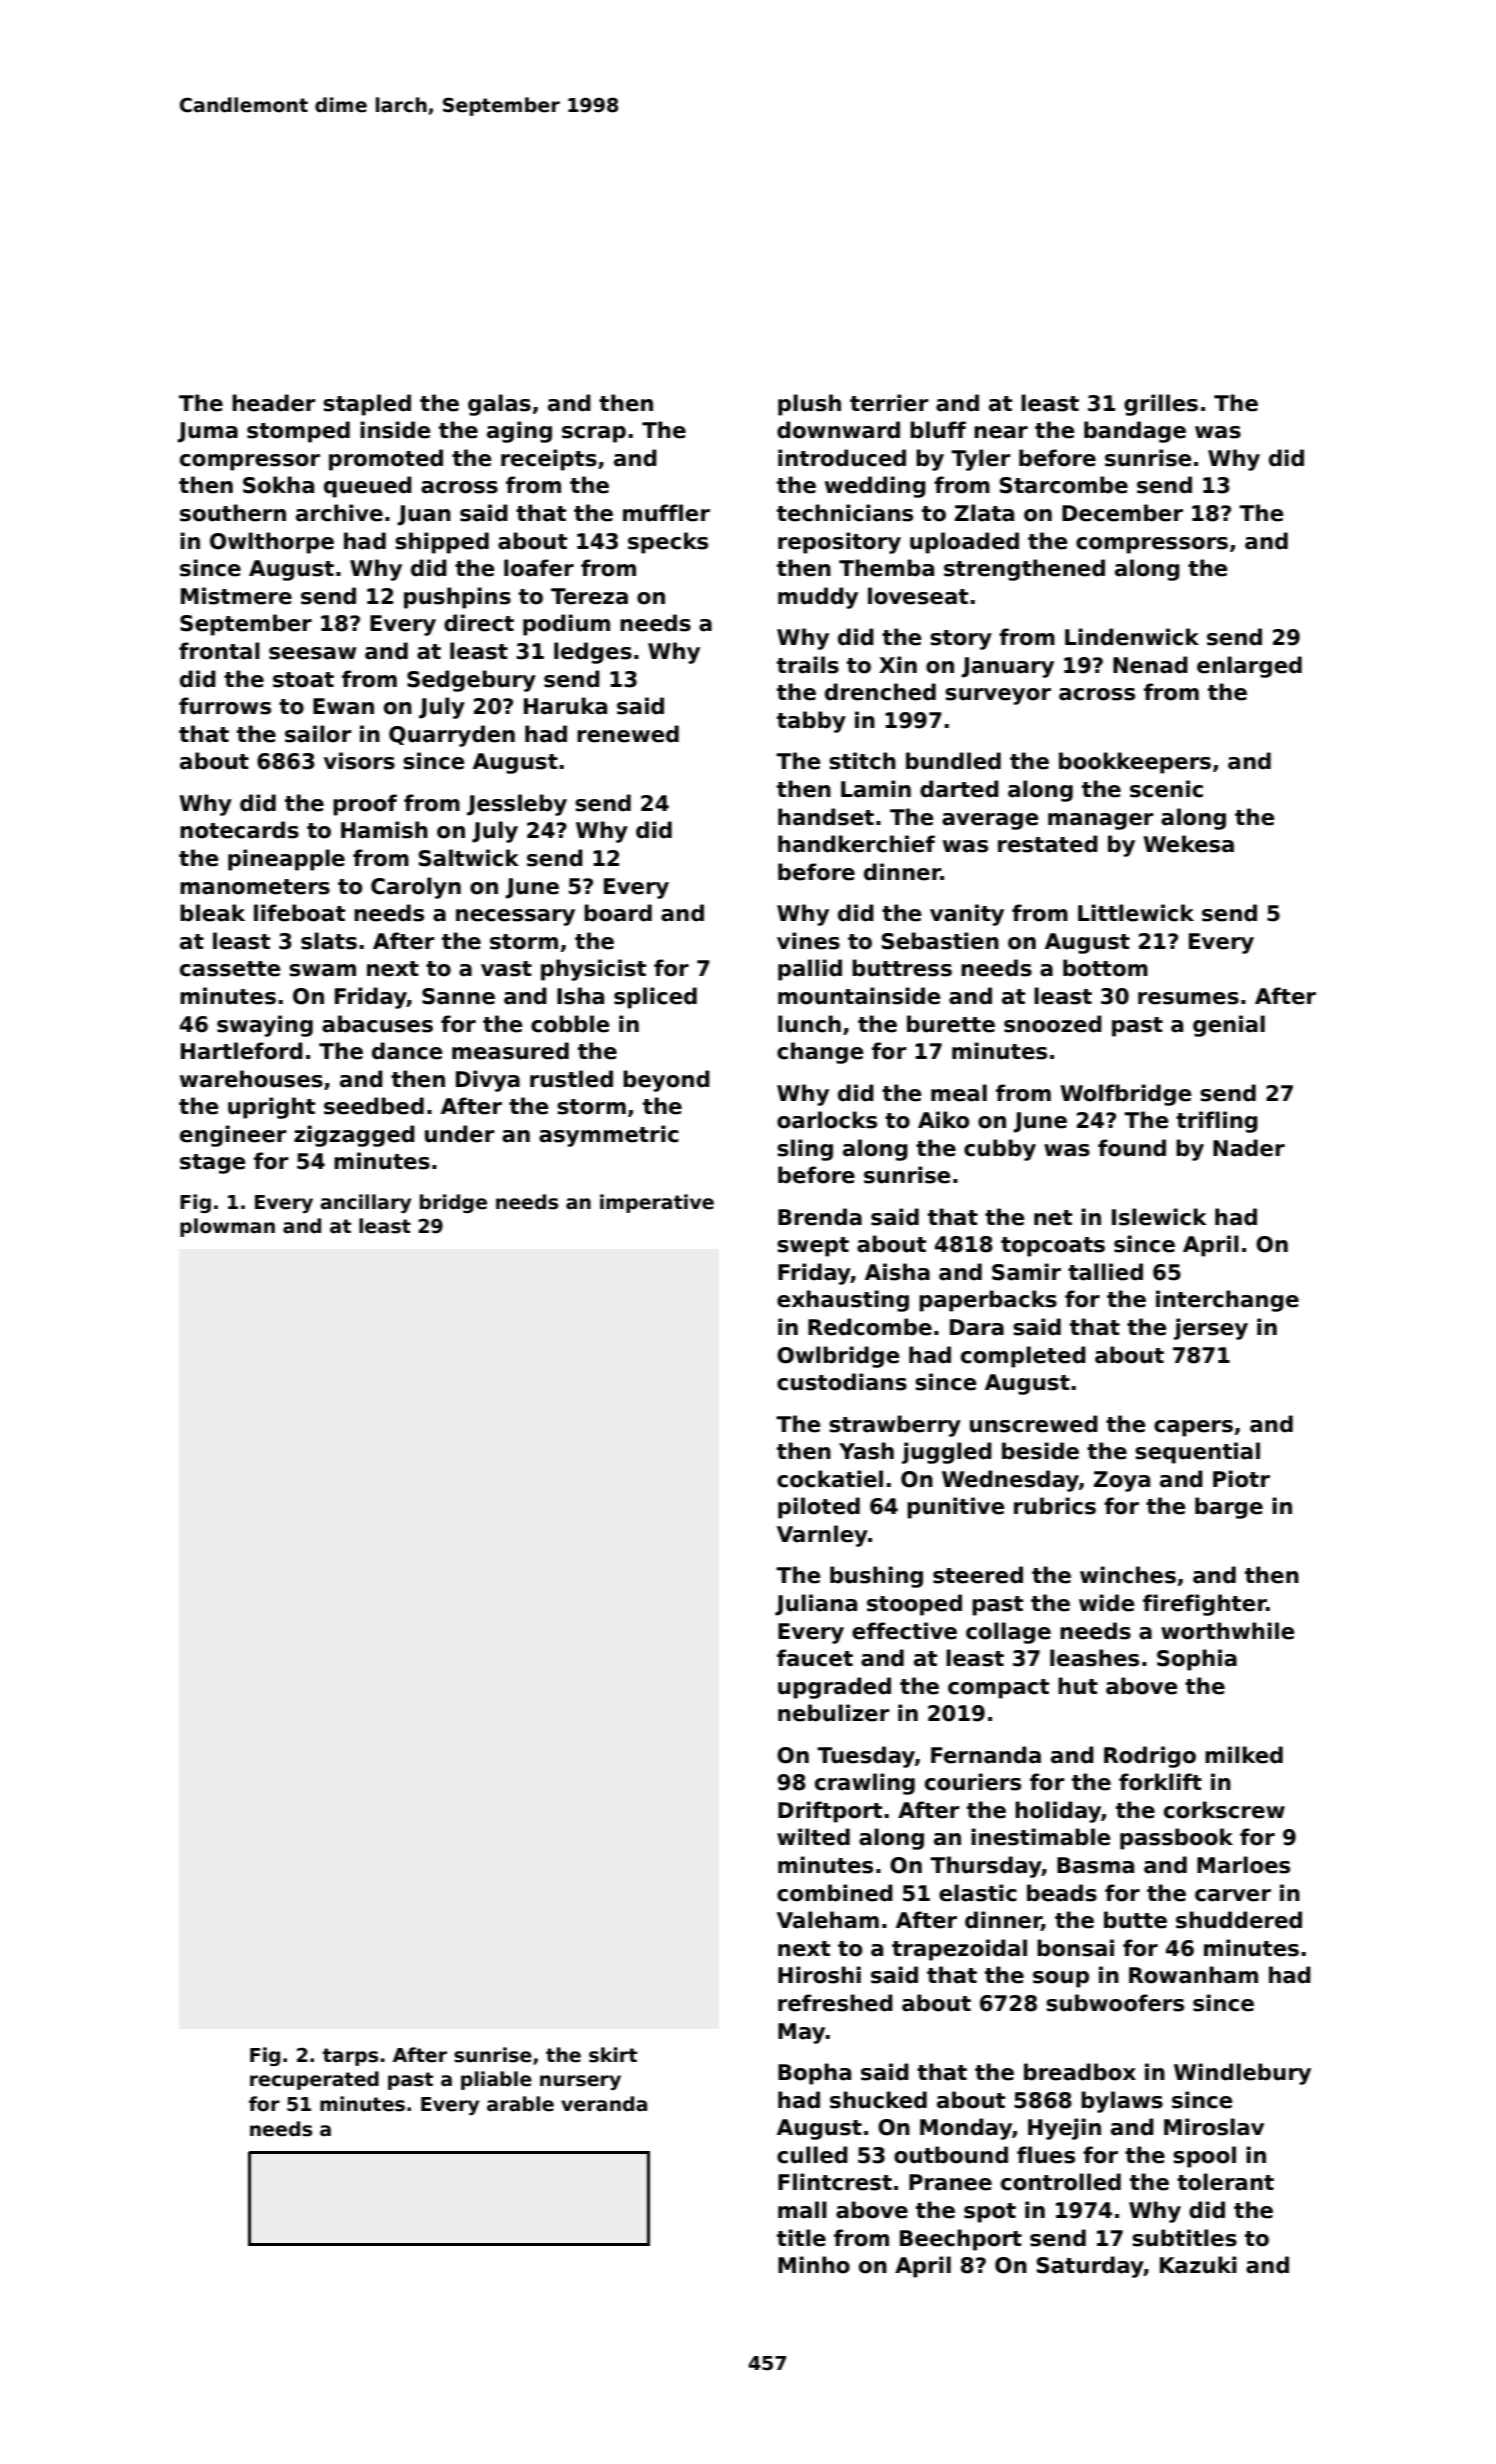 The width and height of the image is (1496, 2464). I want to click on southern, so click(233, 513).
